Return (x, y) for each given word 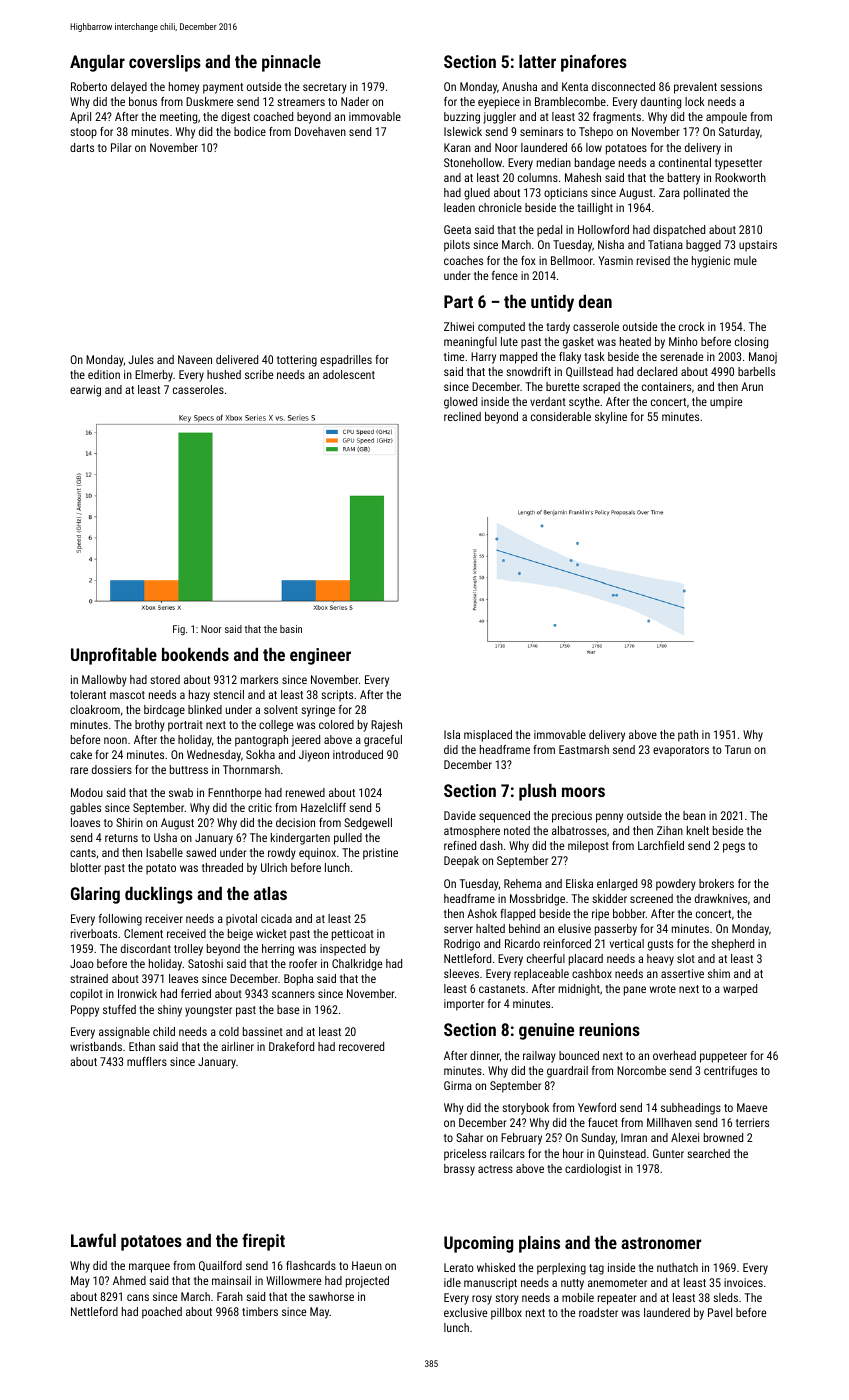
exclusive (465, 1312)
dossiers (112, 769)
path (688, 736)
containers (666, 386)
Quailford (220, 1266)
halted (490, 928)
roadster (598, 1312)
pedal (549, 231)
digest (235, 118)
